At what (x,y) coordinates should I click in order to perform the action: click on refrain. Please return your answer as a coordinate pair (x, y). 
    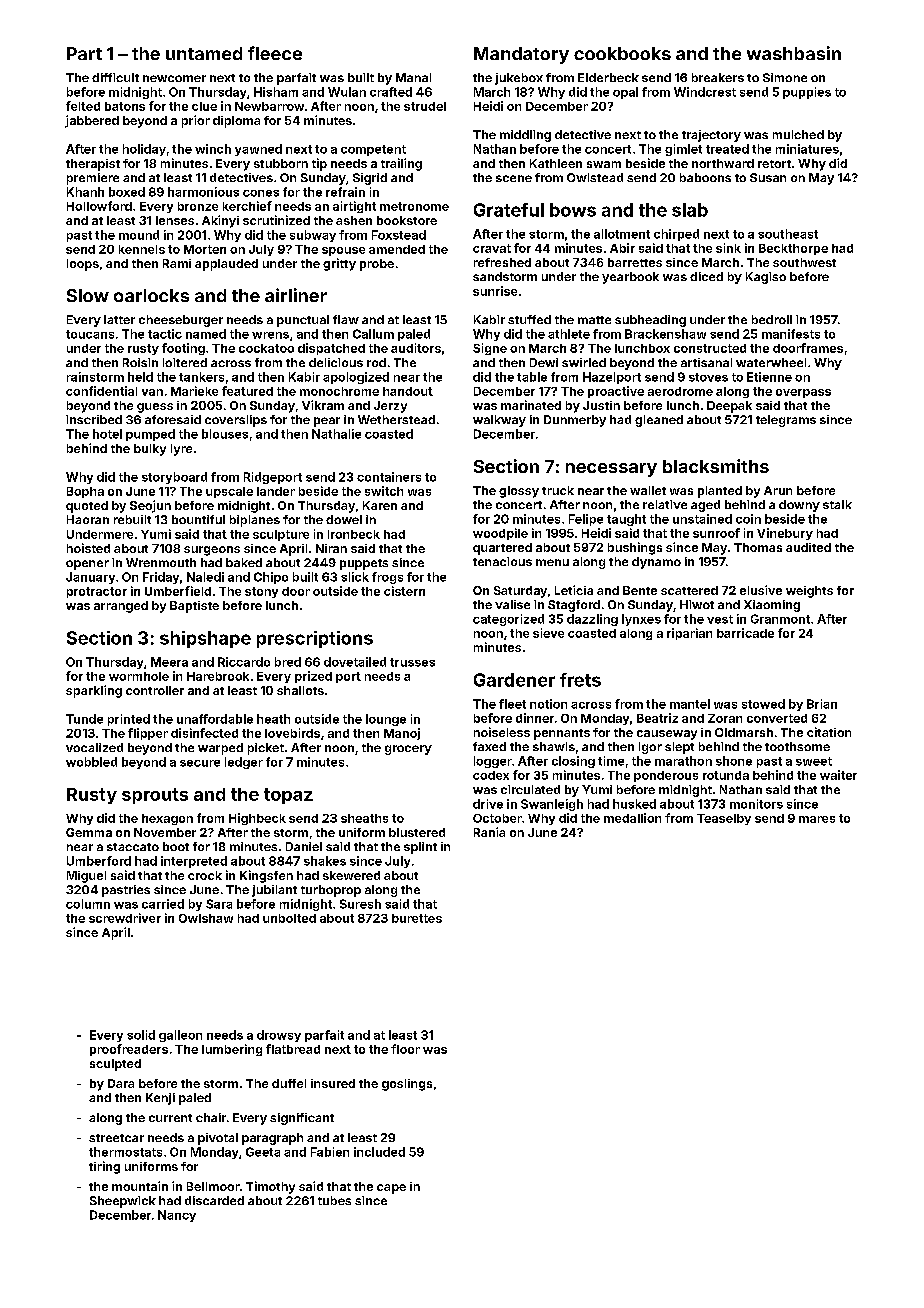
    Looking at the image, I should click on (345, 192).
